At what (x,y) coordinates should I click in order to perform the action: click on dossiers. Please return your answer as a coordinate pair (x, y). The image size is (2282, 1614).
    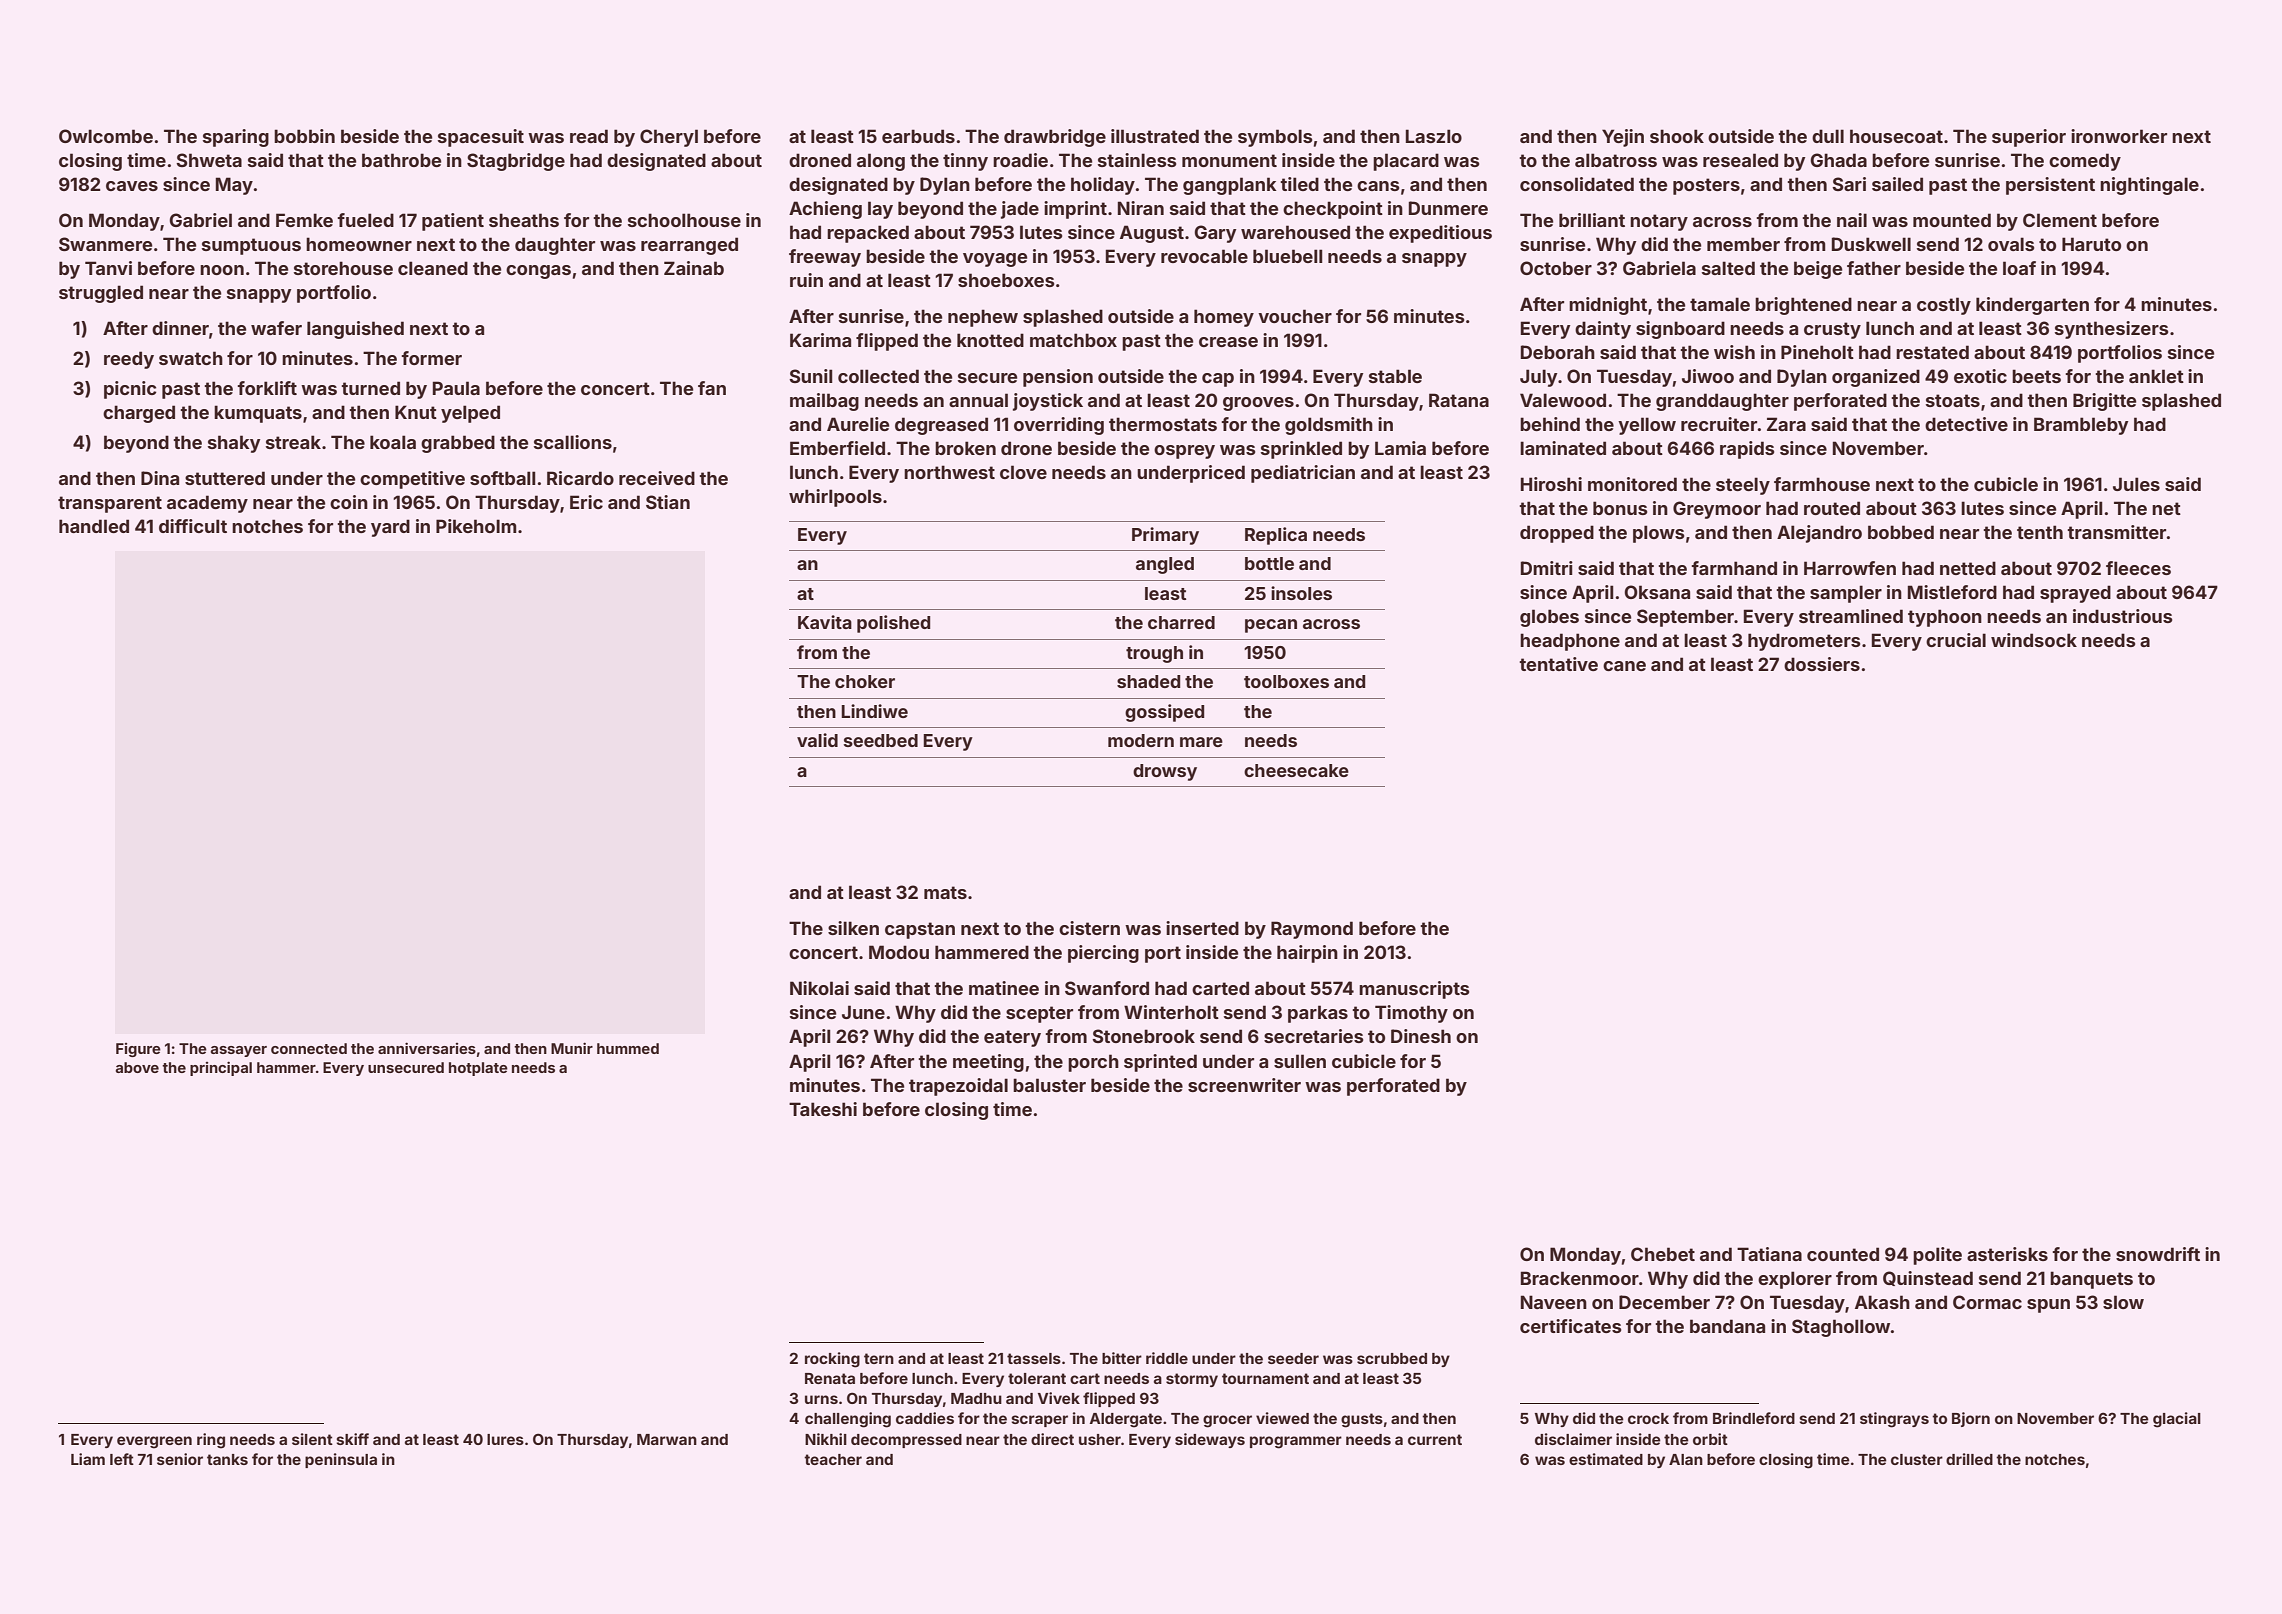
    Looking at the image, I should click on (1822, 664).
